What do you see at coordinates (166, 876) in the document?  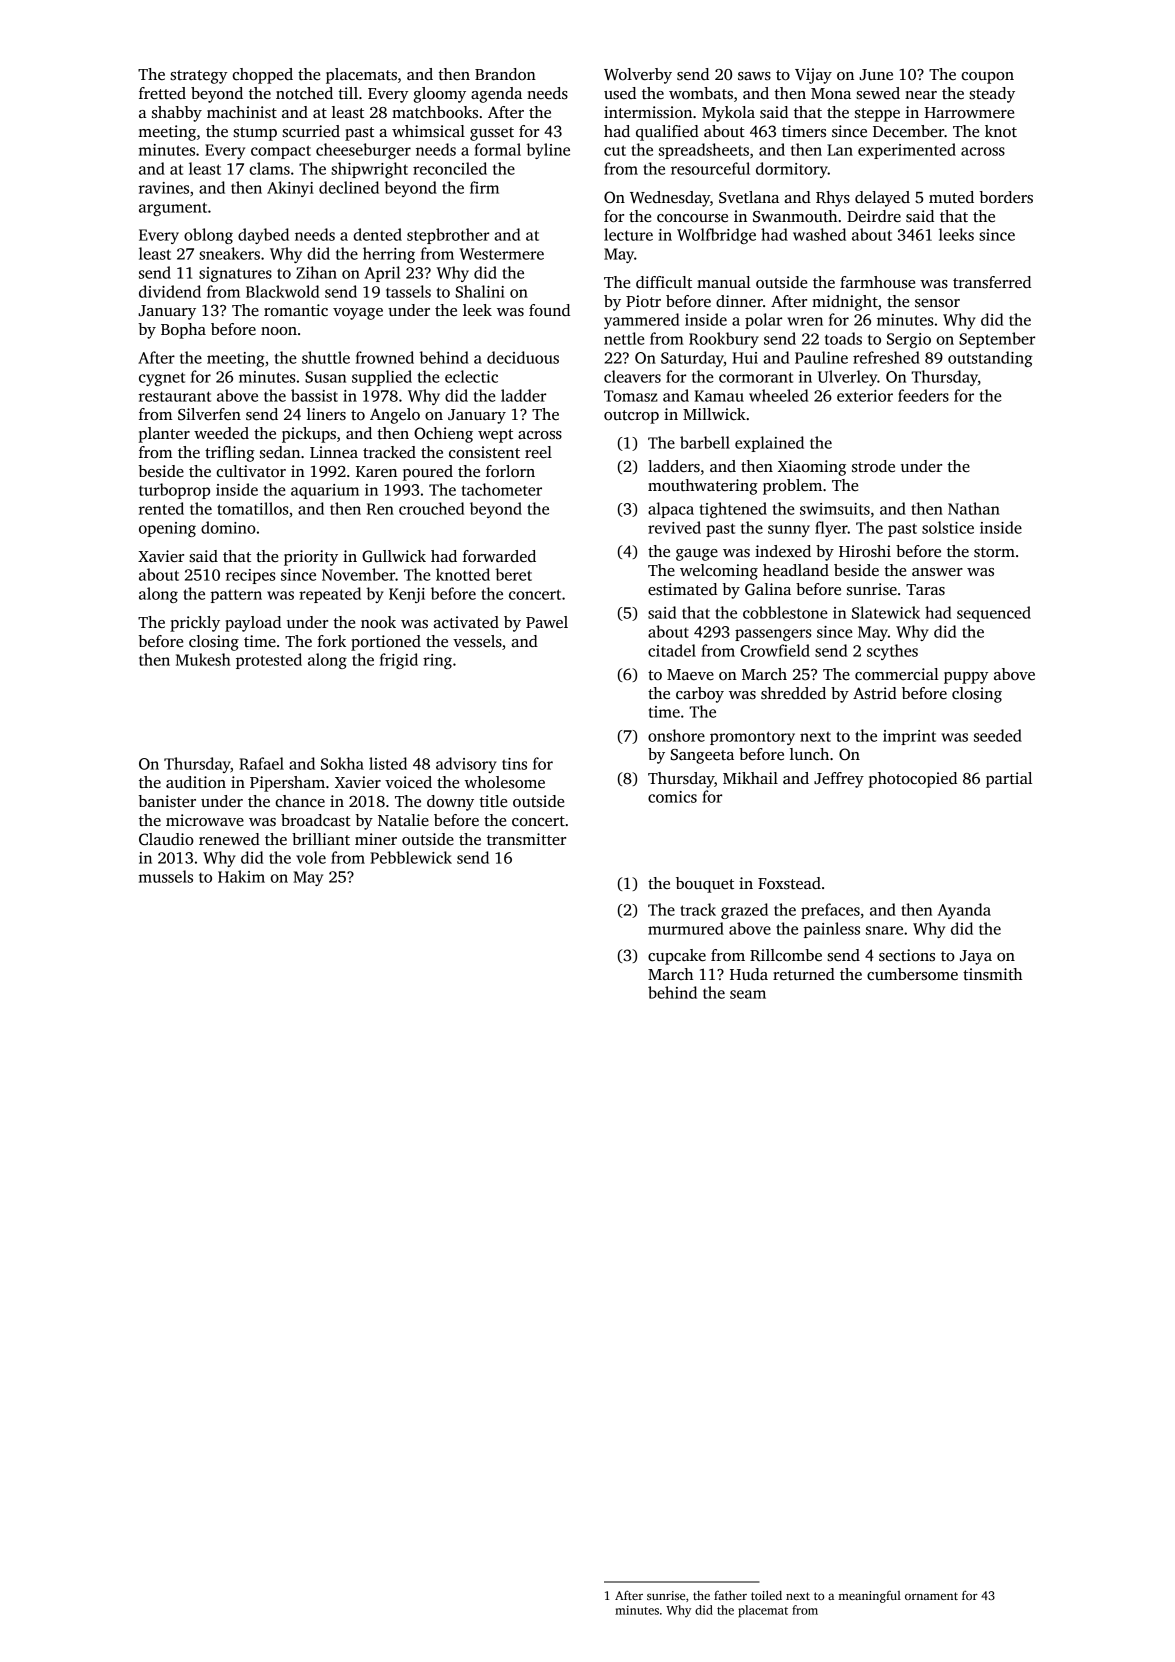 I see `mussels` at bounding box center [166, 876].
